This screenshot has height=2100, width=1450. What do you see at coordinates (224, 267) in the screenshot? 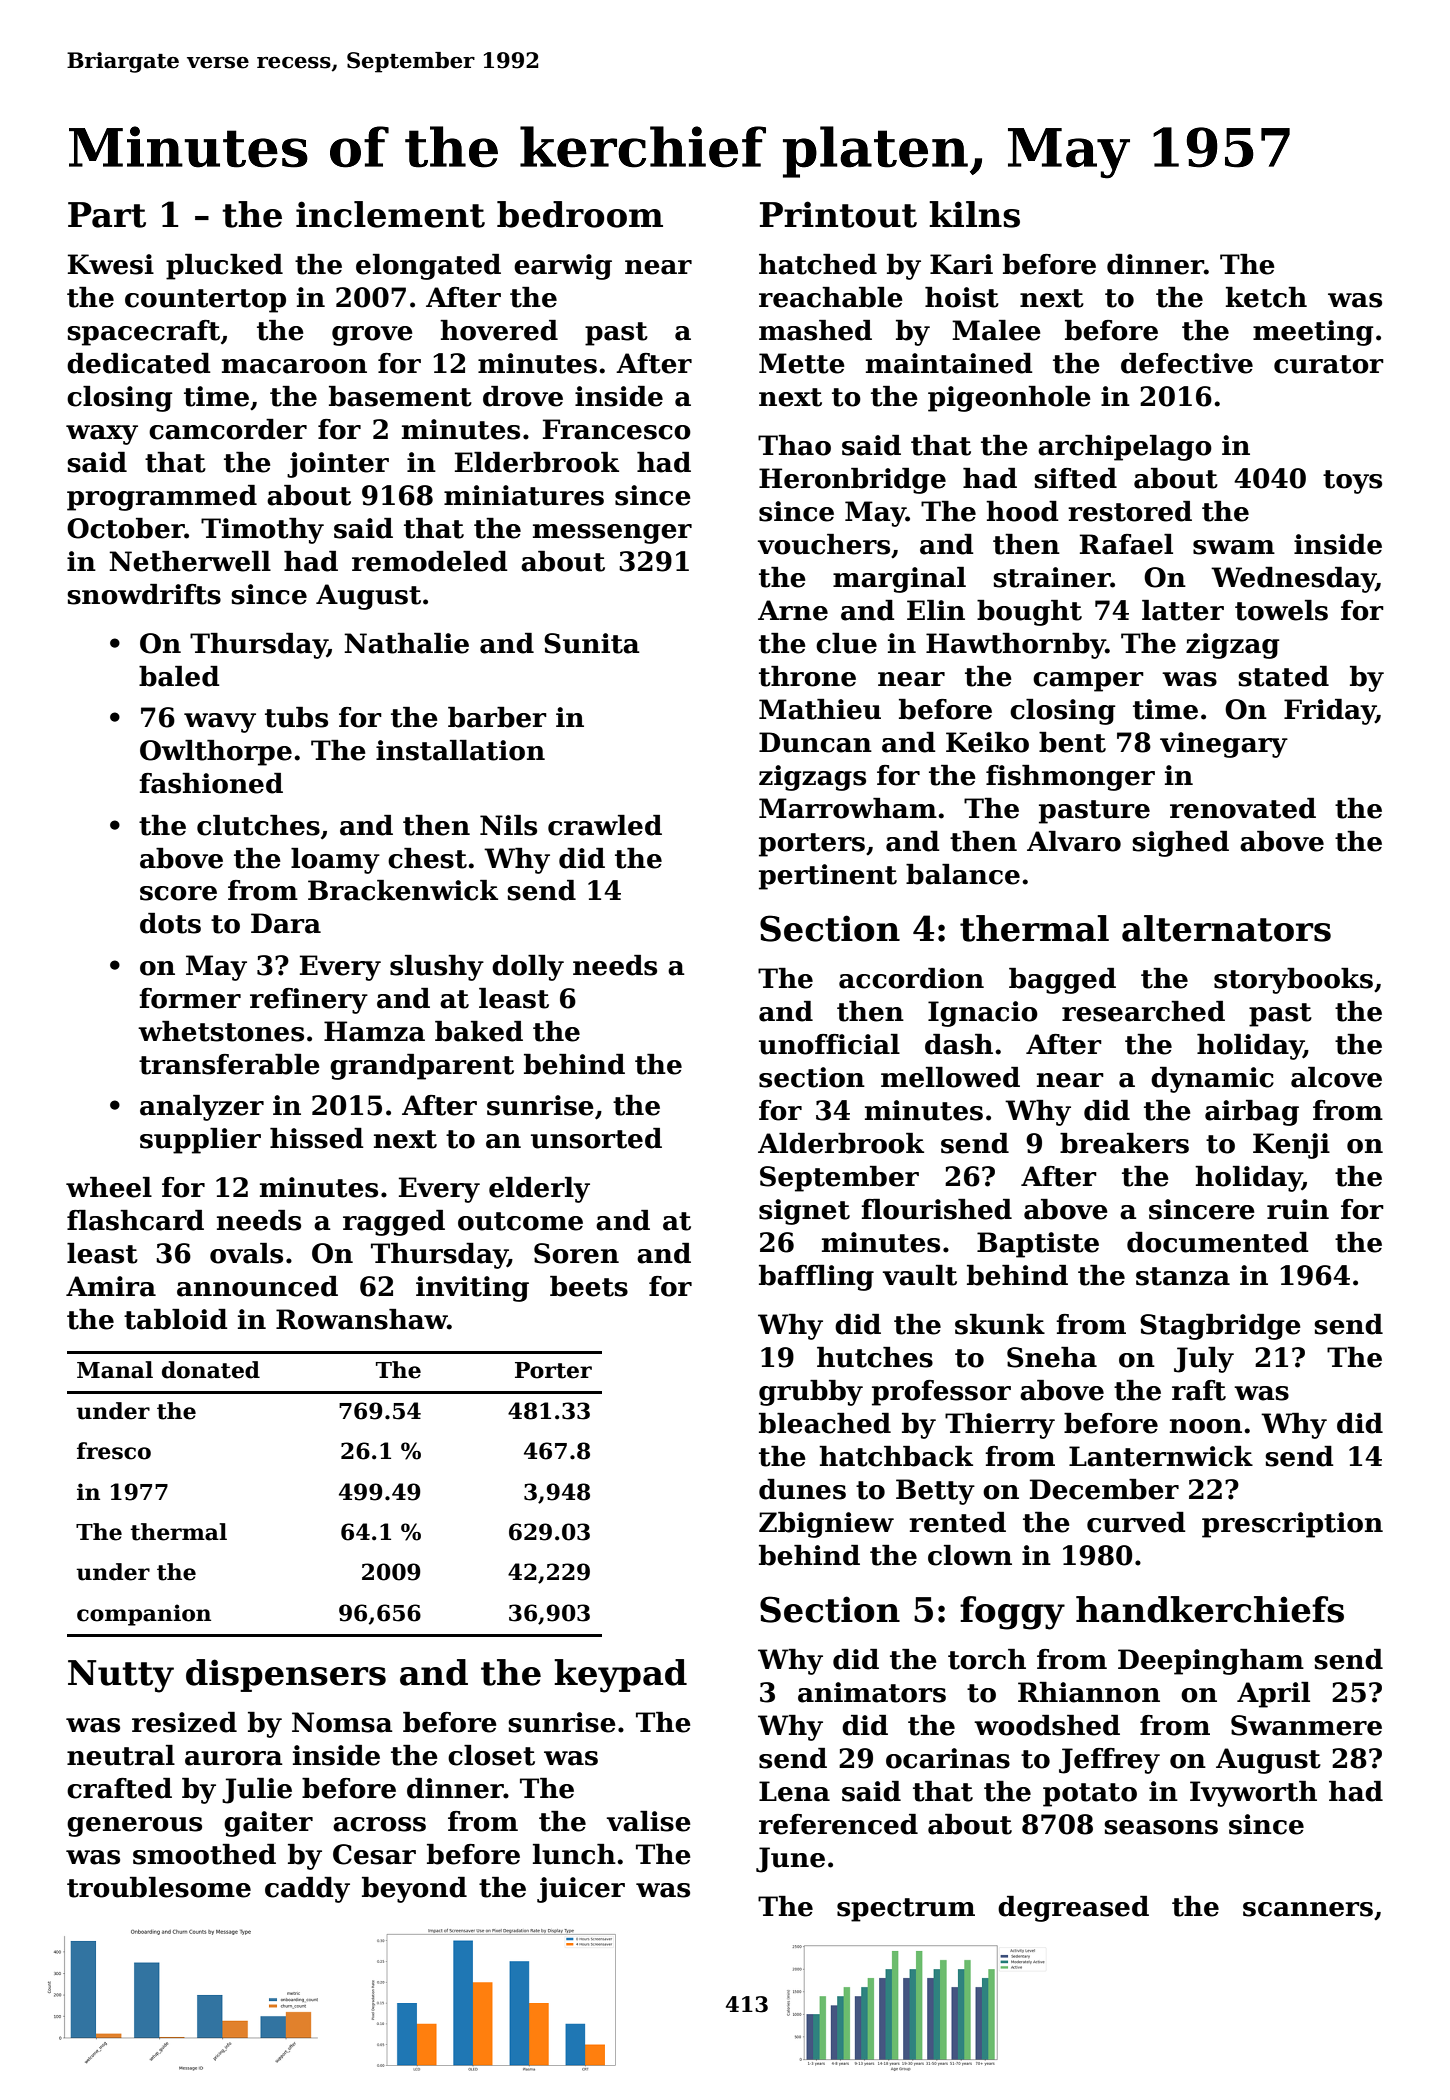
I see `plucked` at bounding box center [224, 267].
